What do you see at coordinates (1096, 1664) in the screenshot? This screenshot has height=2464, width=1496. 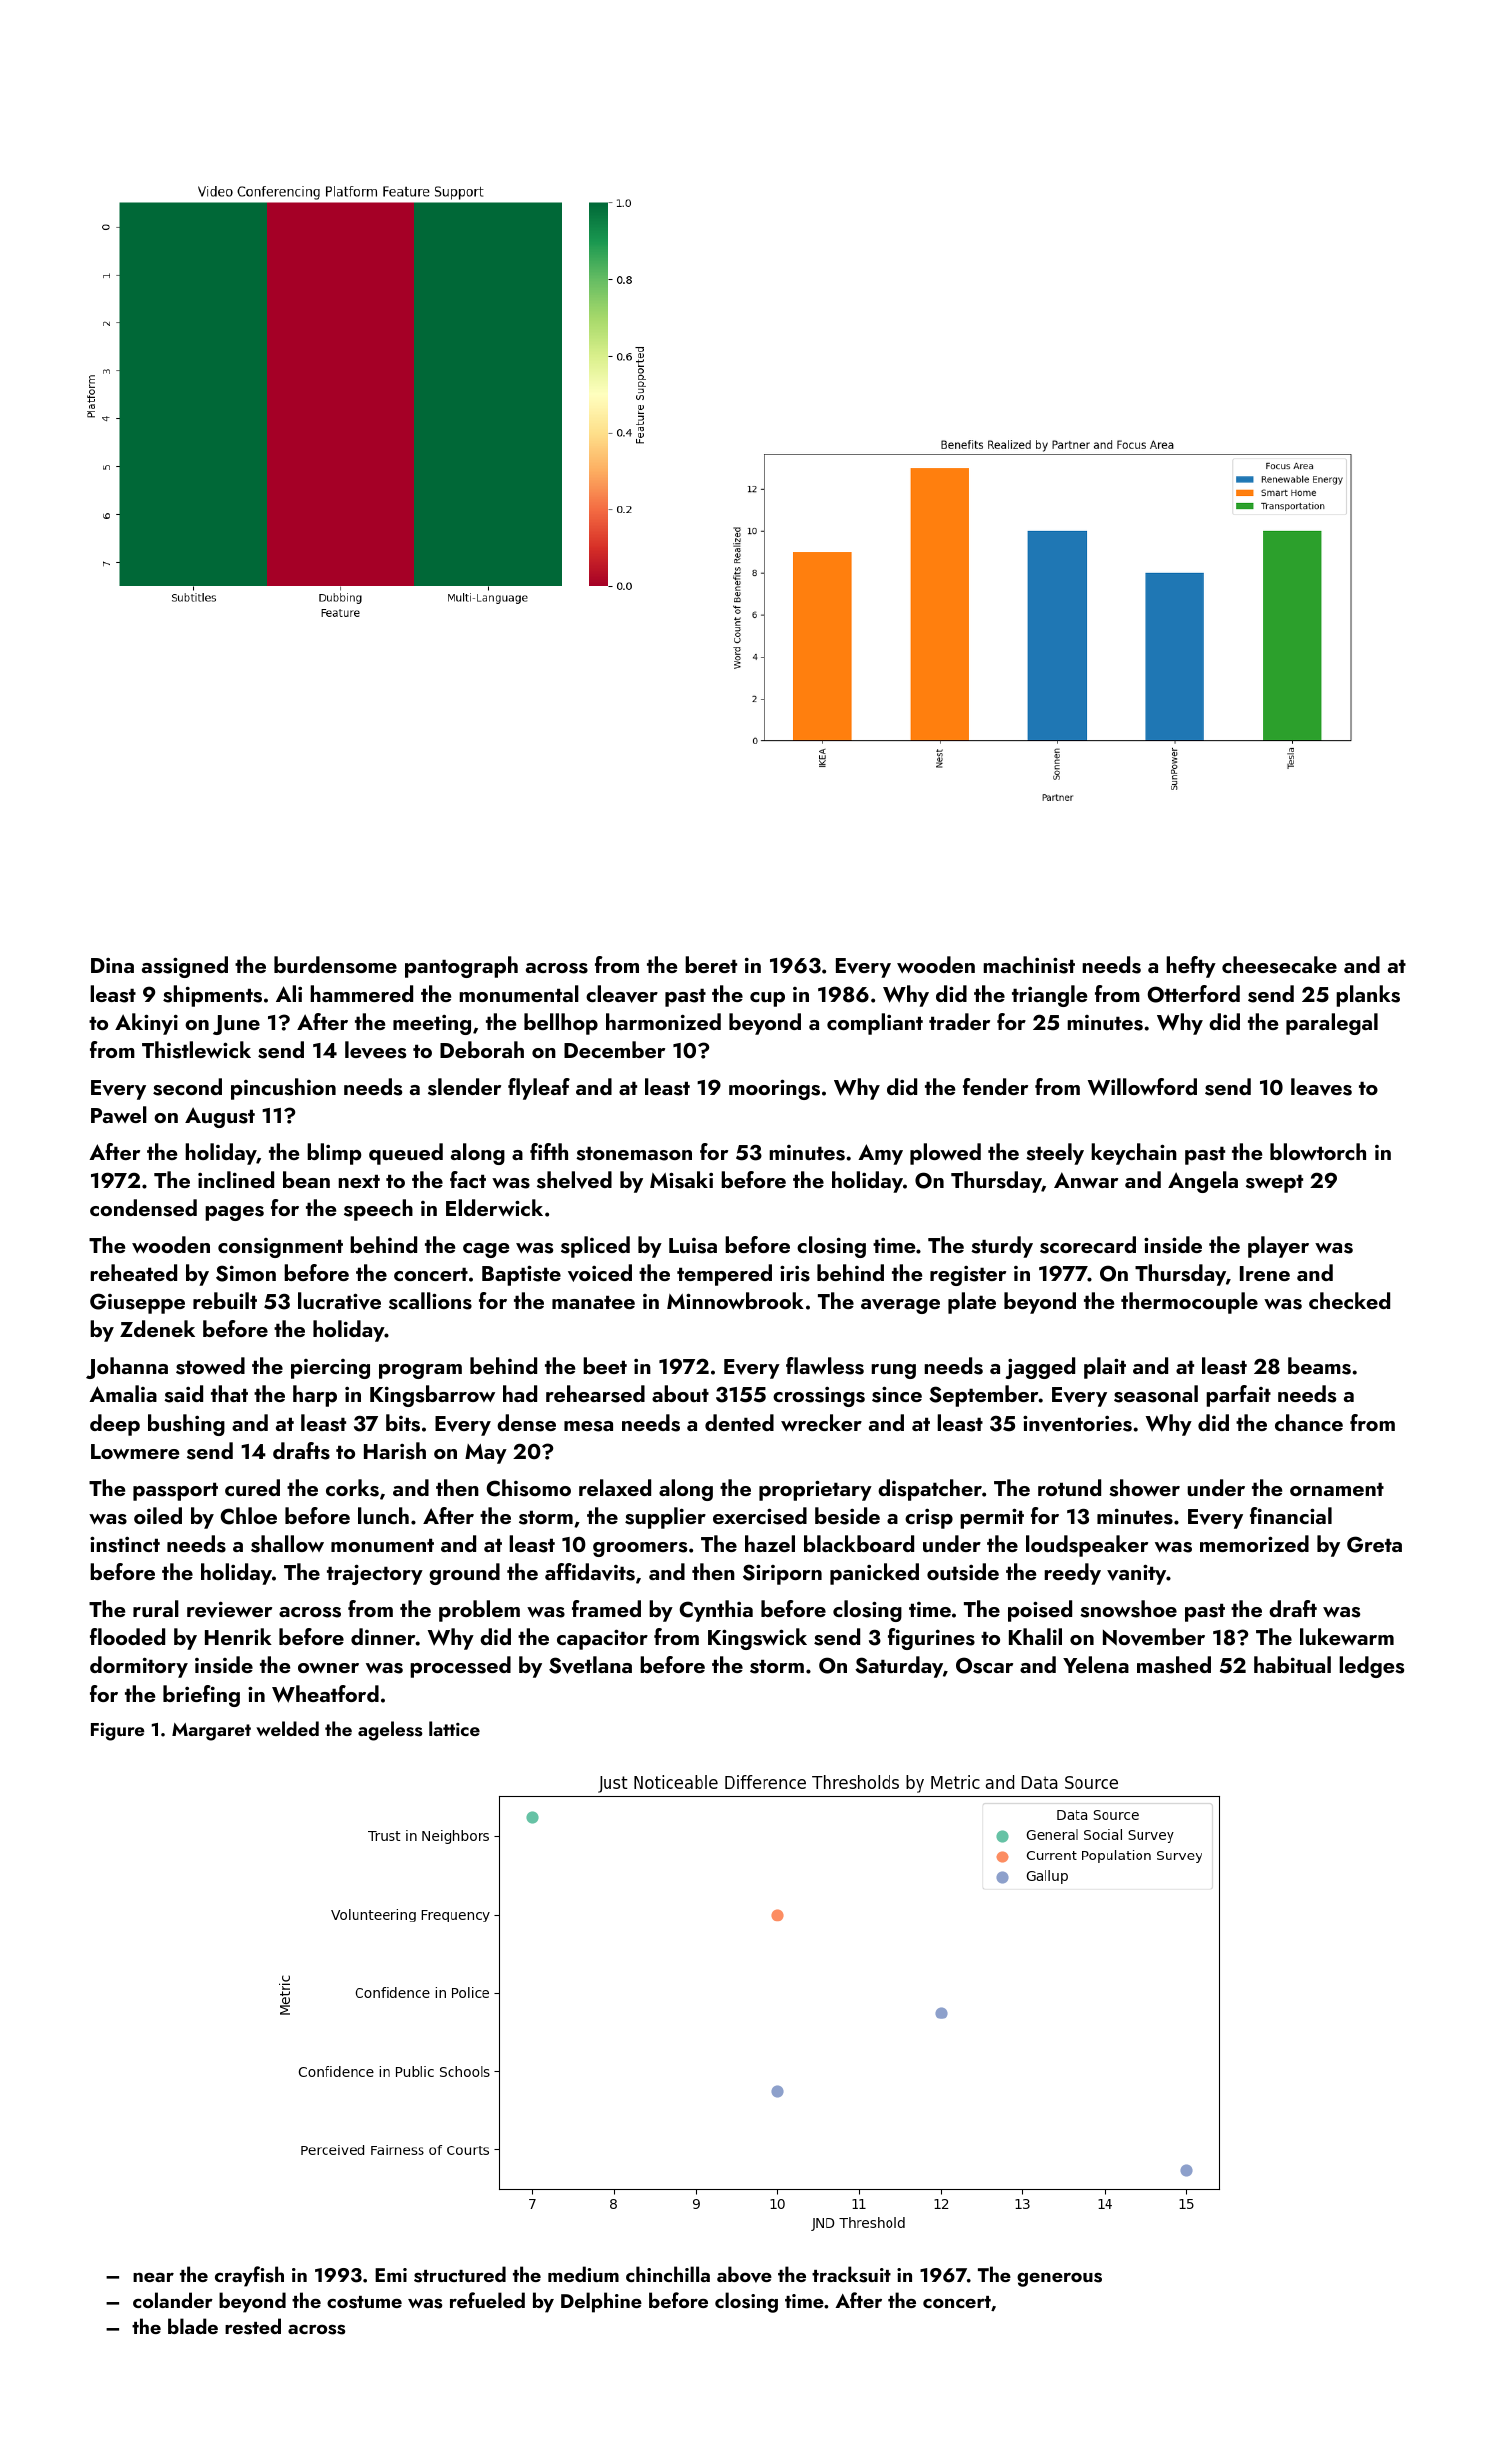 I see `Yelena` at bounding box center [1096, 1664].
